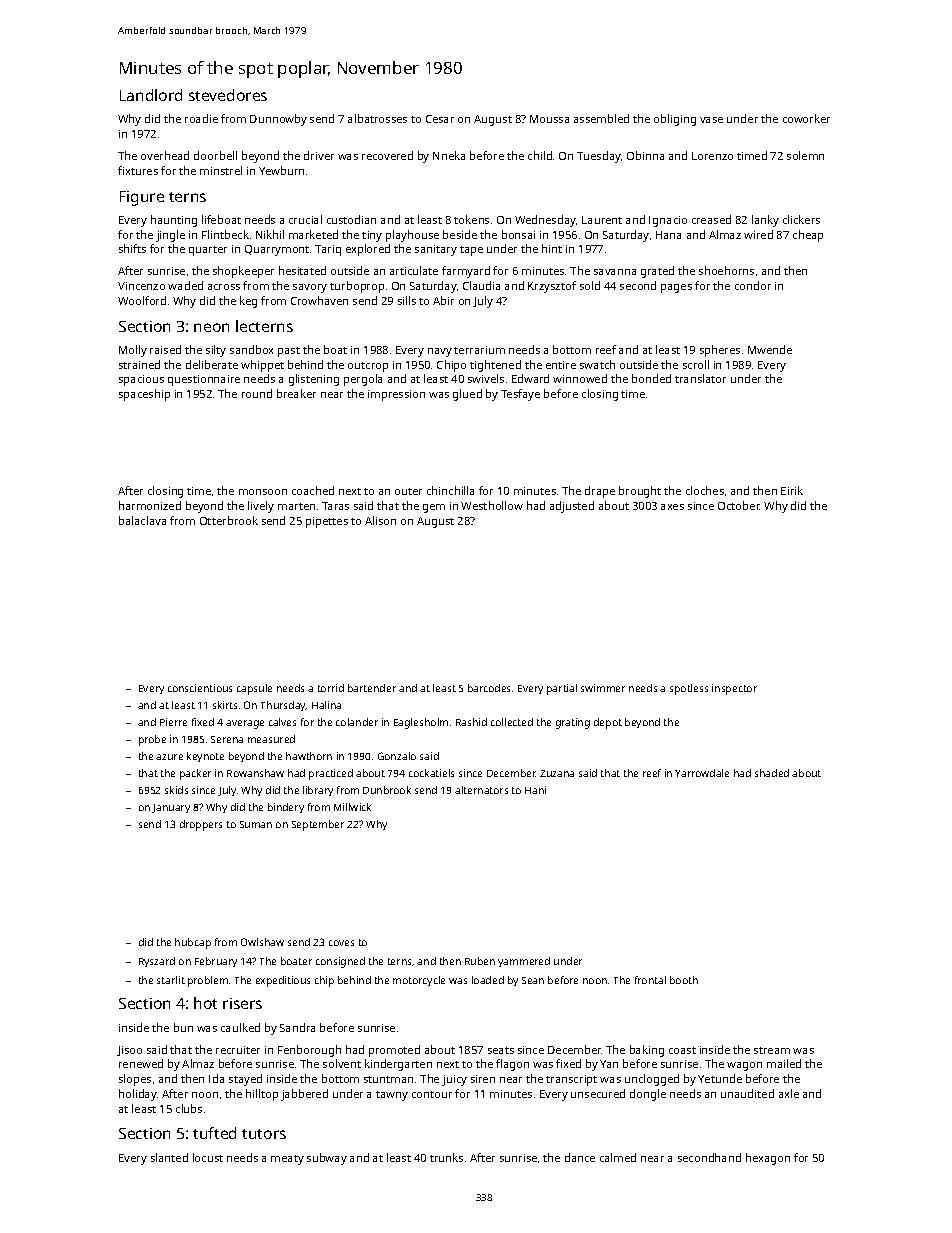 This image has height=1233, width=952. I want to click on starlit, so click(171, 980).
